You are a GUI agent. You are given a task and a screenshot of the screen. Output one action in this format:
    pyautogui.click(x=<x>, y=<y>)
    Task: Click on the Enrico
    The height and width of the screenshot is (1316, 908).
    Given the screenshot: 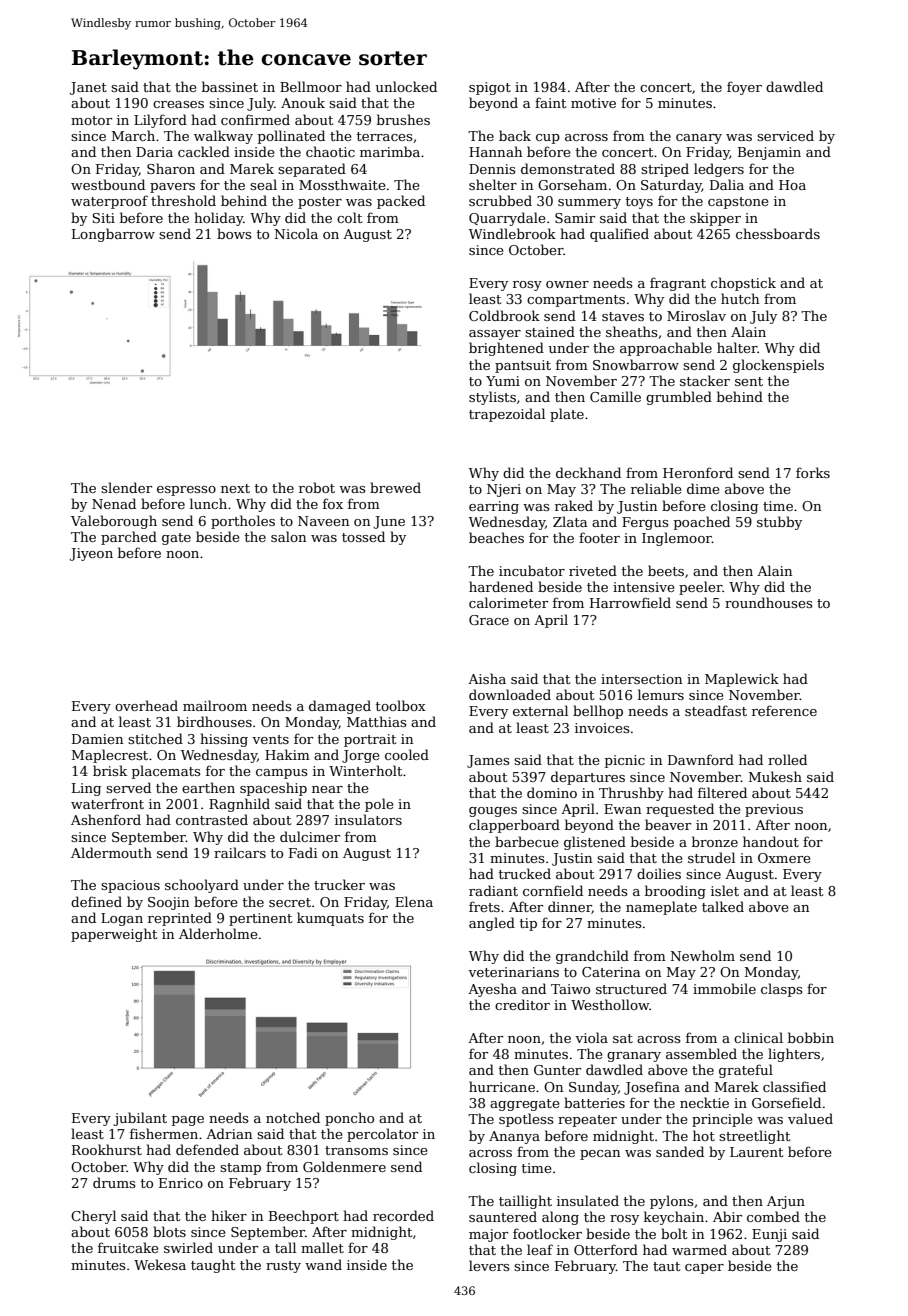 What is the action you would take?
    pyautogui.click(x=181, y=1183)
